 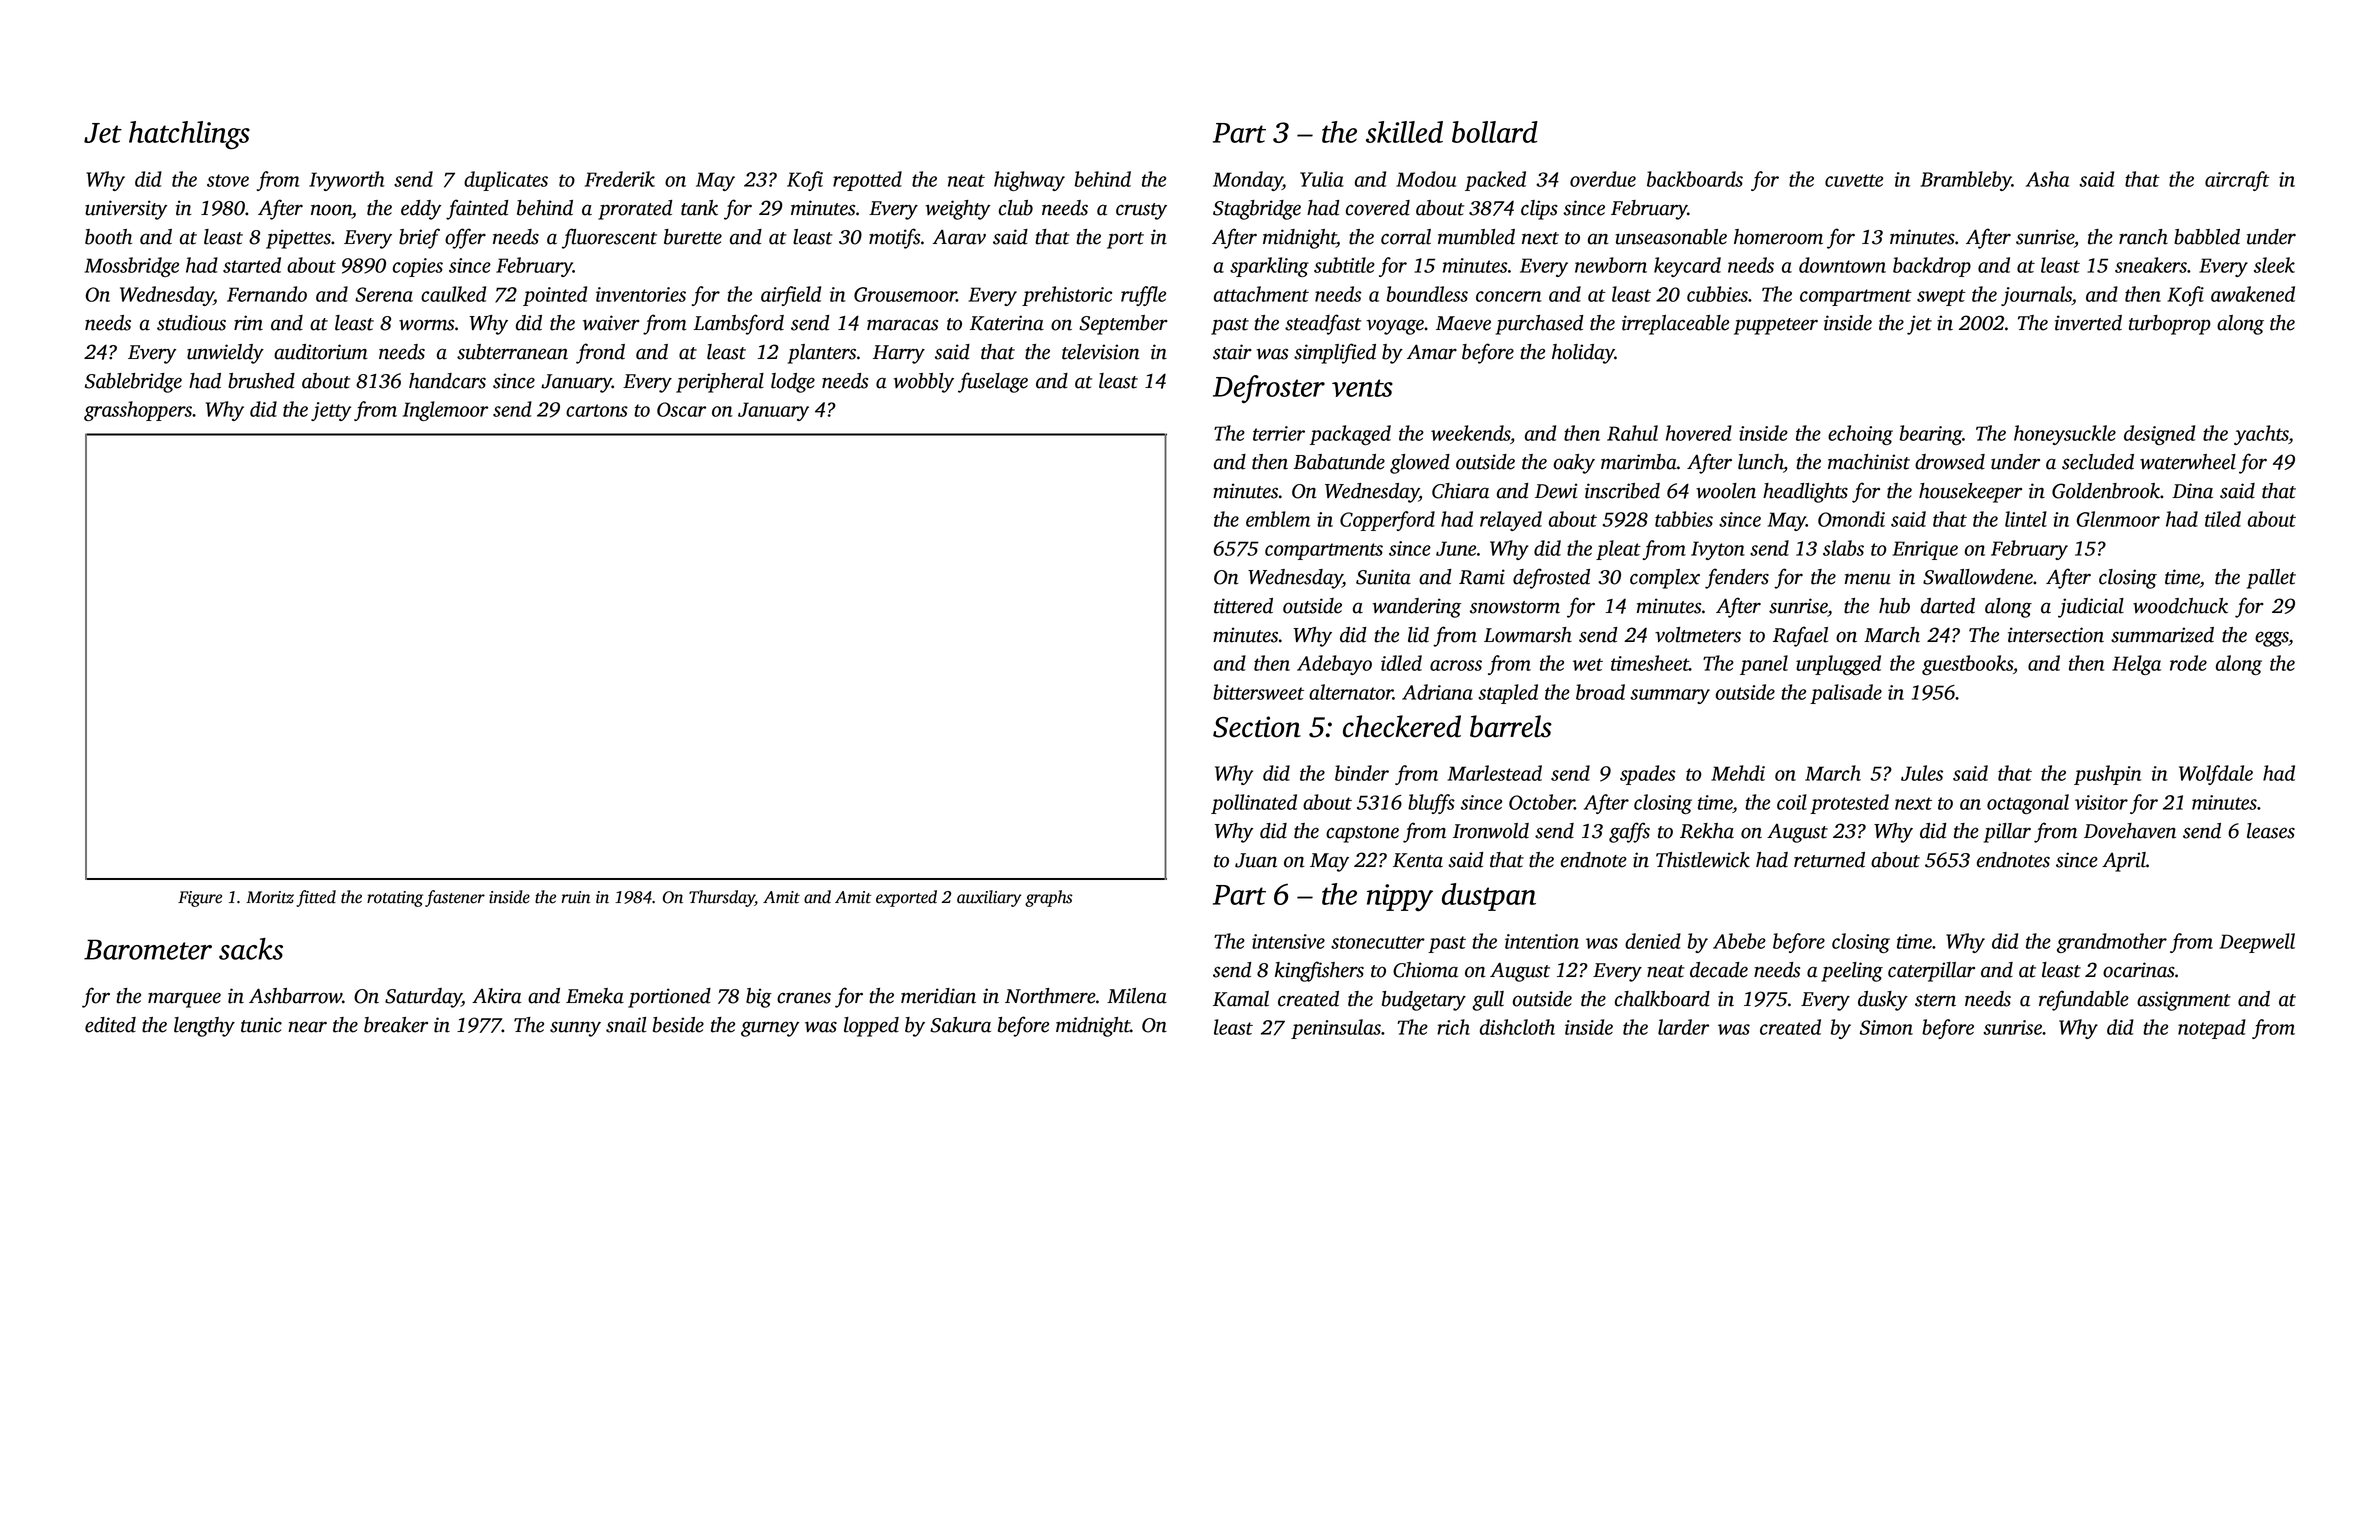 I want to click on packed, so click(x=1495, y=181).
